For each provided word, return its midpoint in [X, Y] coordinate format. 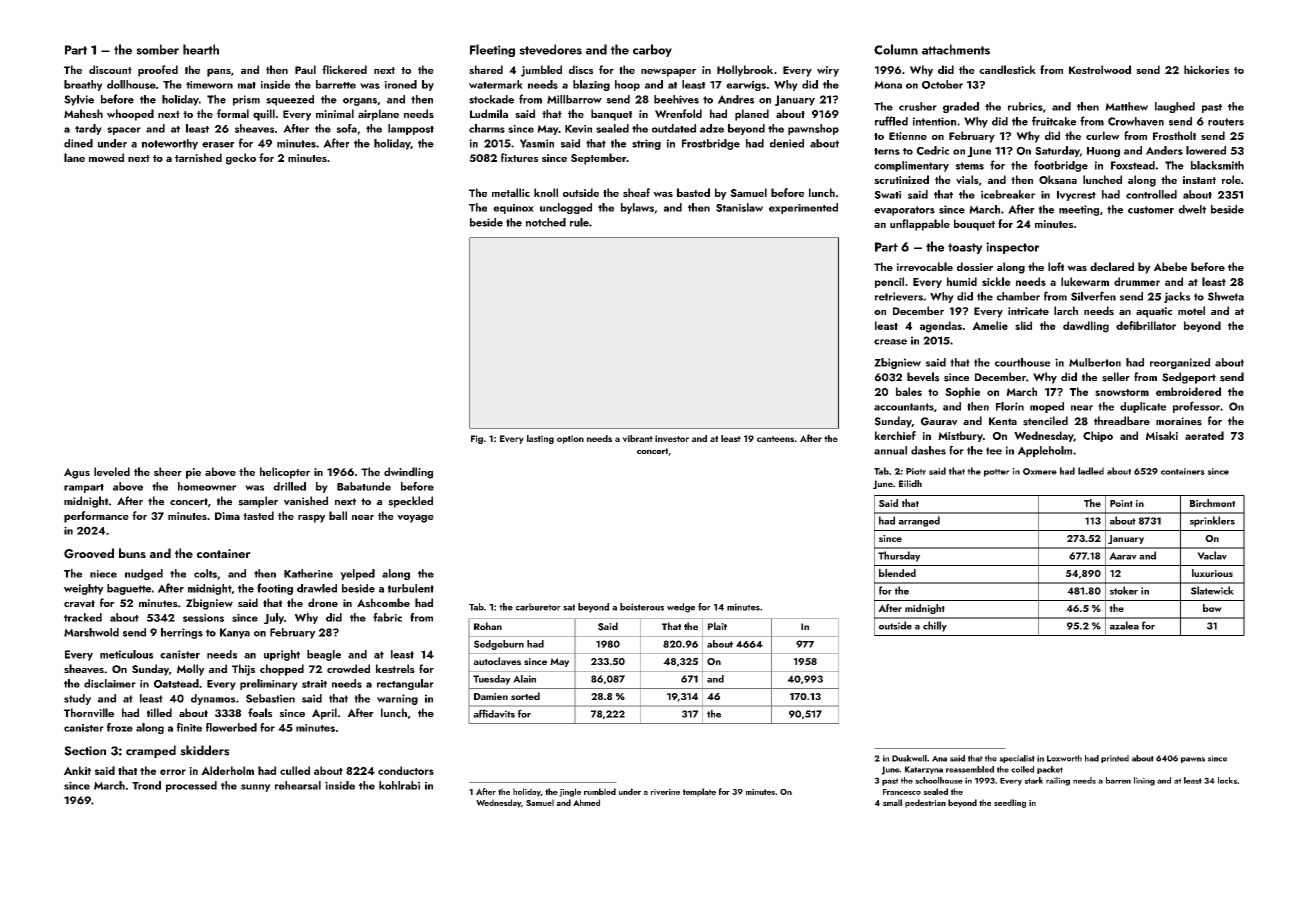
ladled [1091, 471]
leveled [112, 471]
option [570, 439]
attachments [956, 49]
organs [360, 102]
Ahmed [586, 802]
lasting [540, 439]
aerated [1204, 435]
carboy [652, 50]
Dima [227, 516]
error [173, 772]
